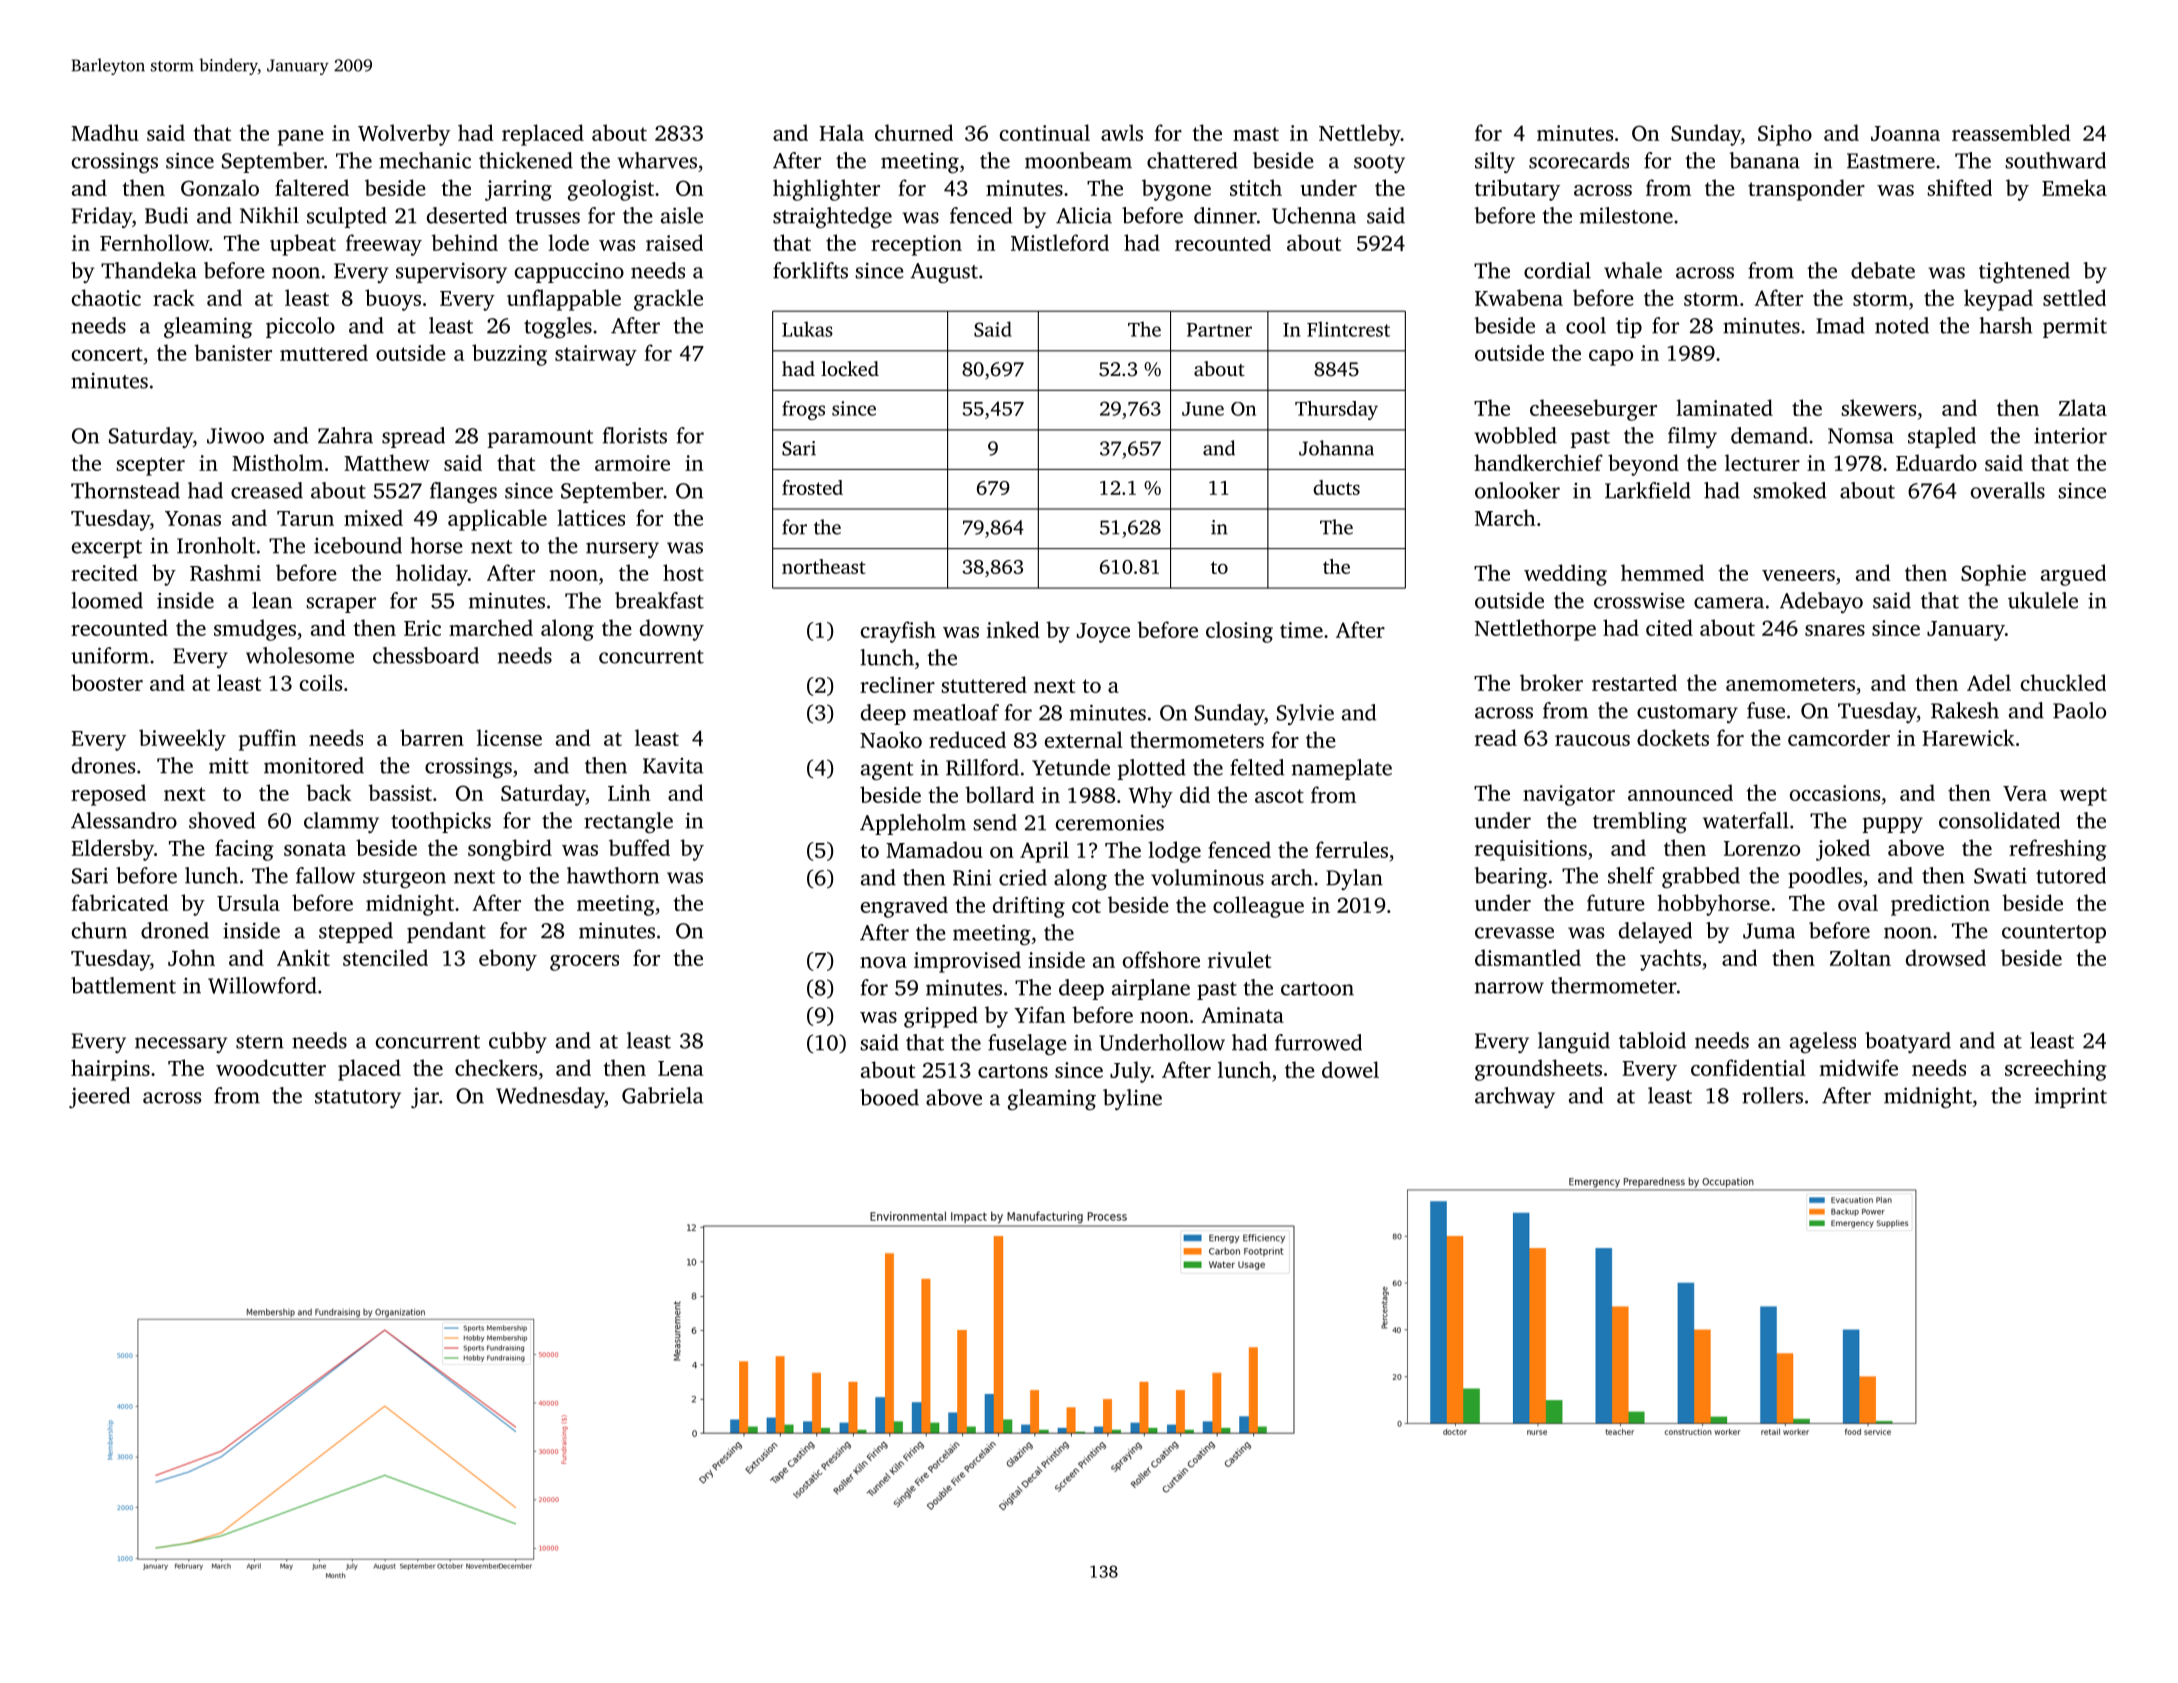  What do you see at coordinates (1084, 215) in the screenshot?
I see `Alicia` at bounding box center [1084, 215].
